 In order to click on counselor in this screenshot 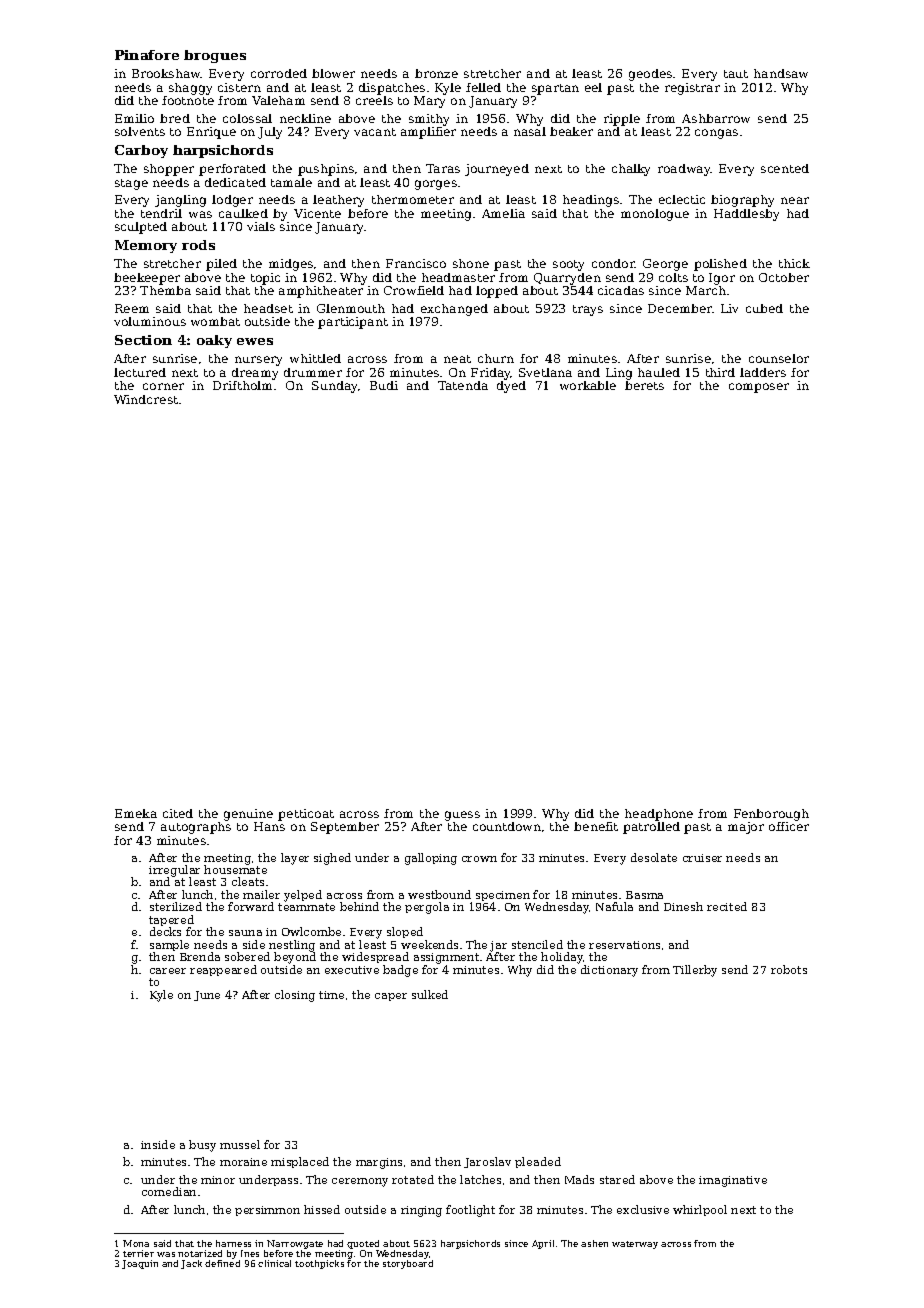, I will do `click(779, 358)`.
